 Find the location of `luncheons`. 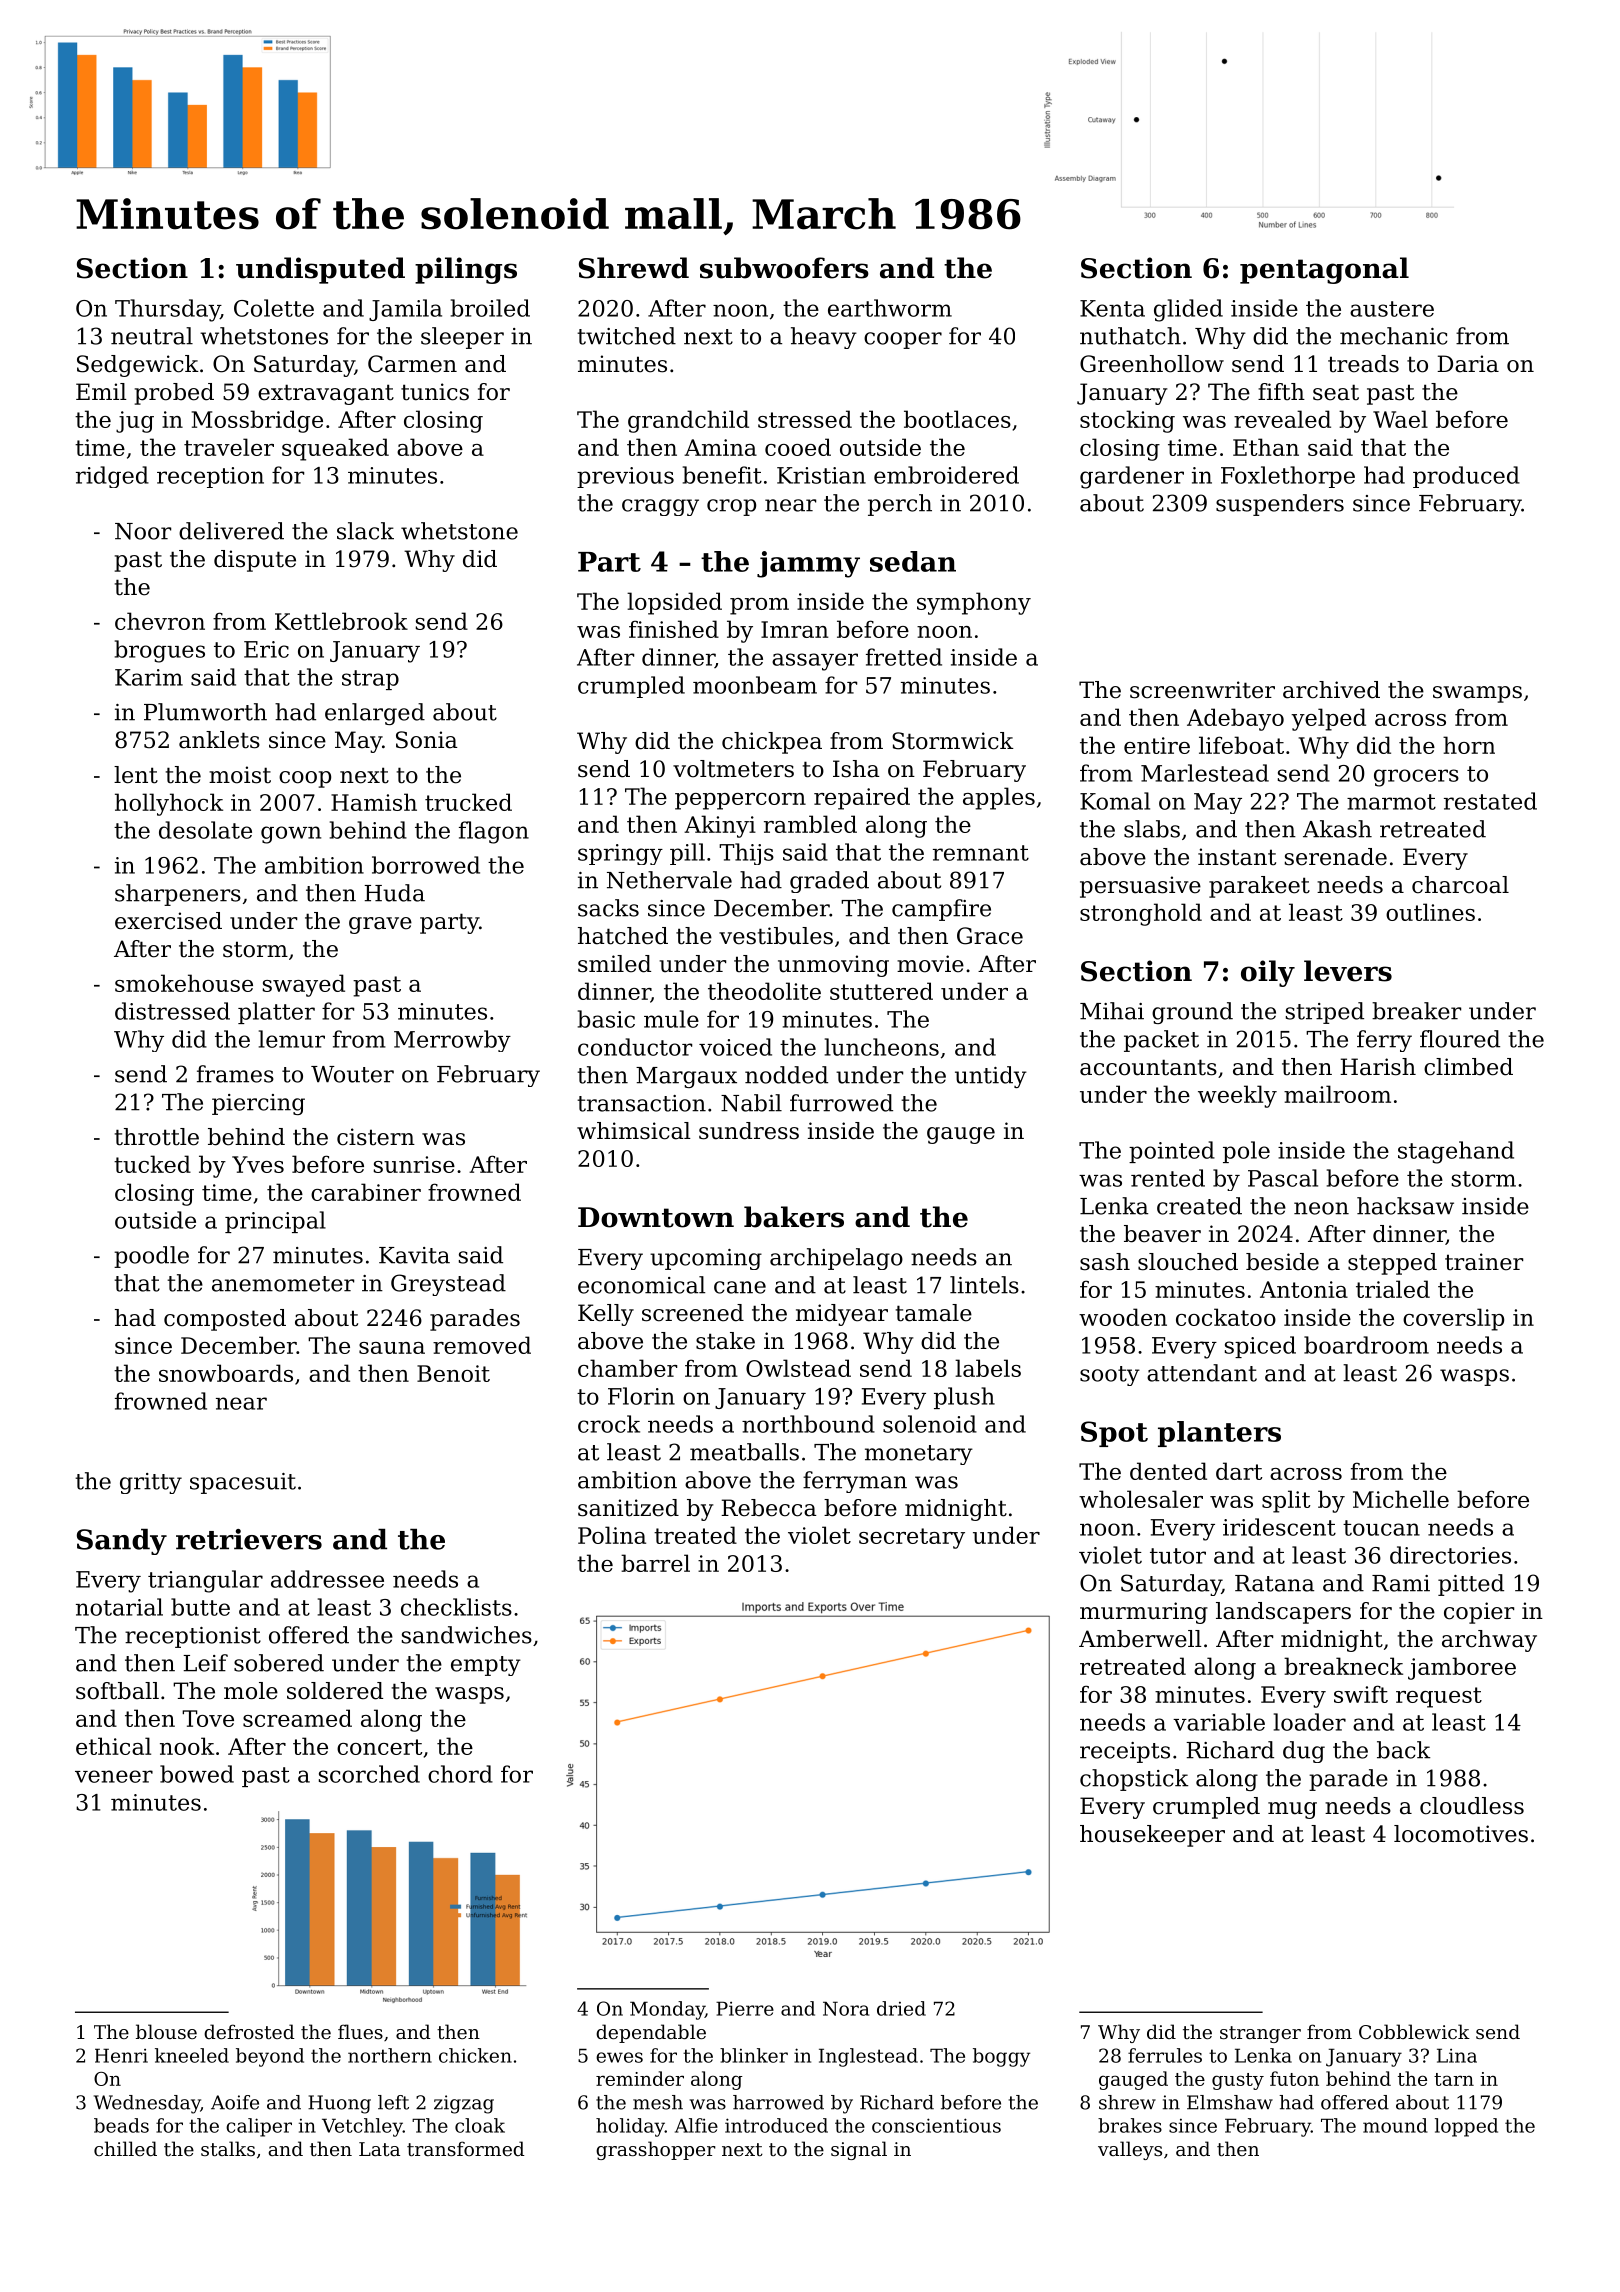

luncheons is located at coordinates (882, 1047).
